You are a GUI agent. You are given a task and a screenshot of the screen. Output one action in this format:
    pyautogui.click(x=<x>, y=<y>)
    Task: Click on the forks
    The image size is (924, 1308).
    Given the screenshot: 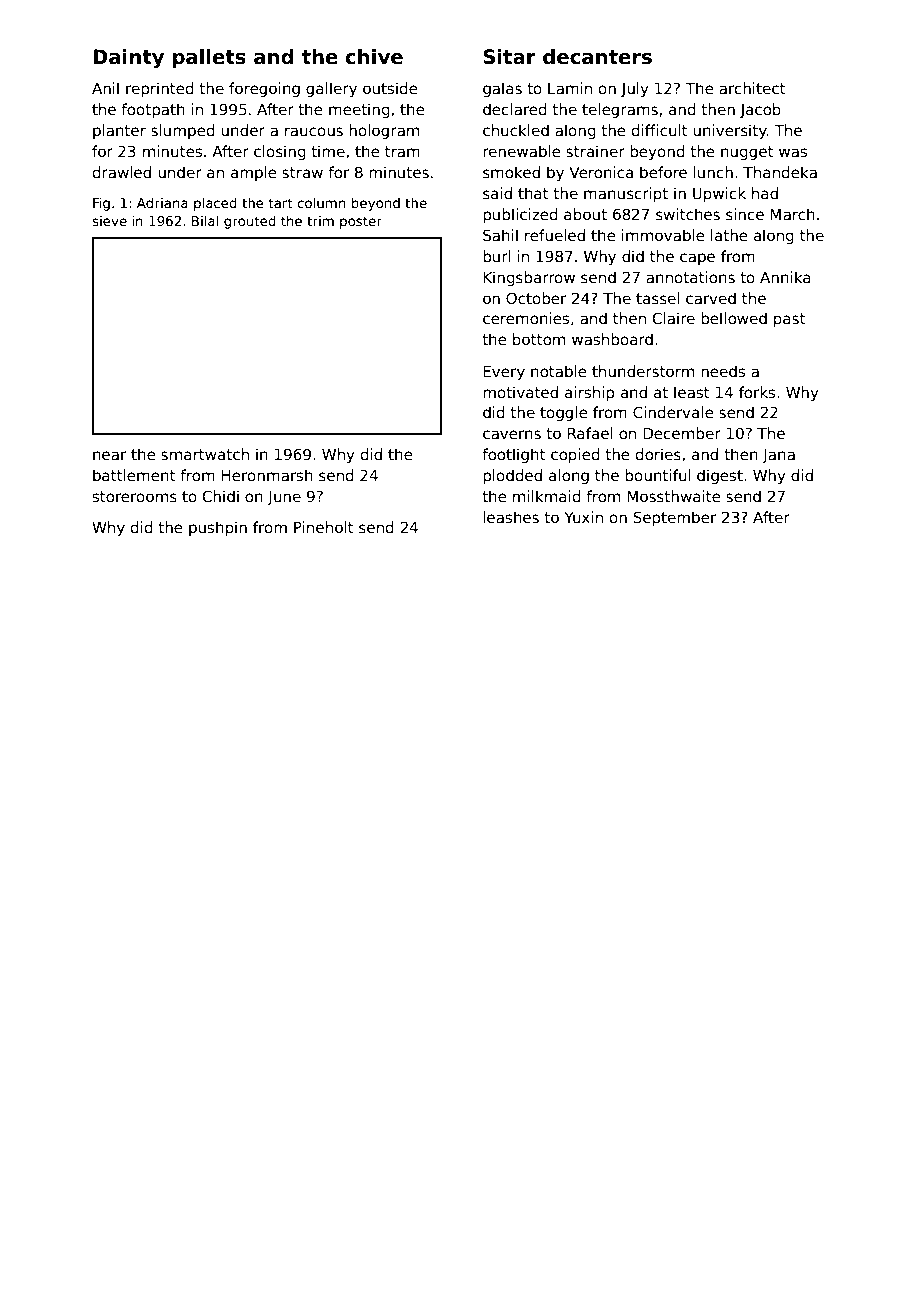 What is the action you would take?
    pyautogui.click(x=757, y=392)
